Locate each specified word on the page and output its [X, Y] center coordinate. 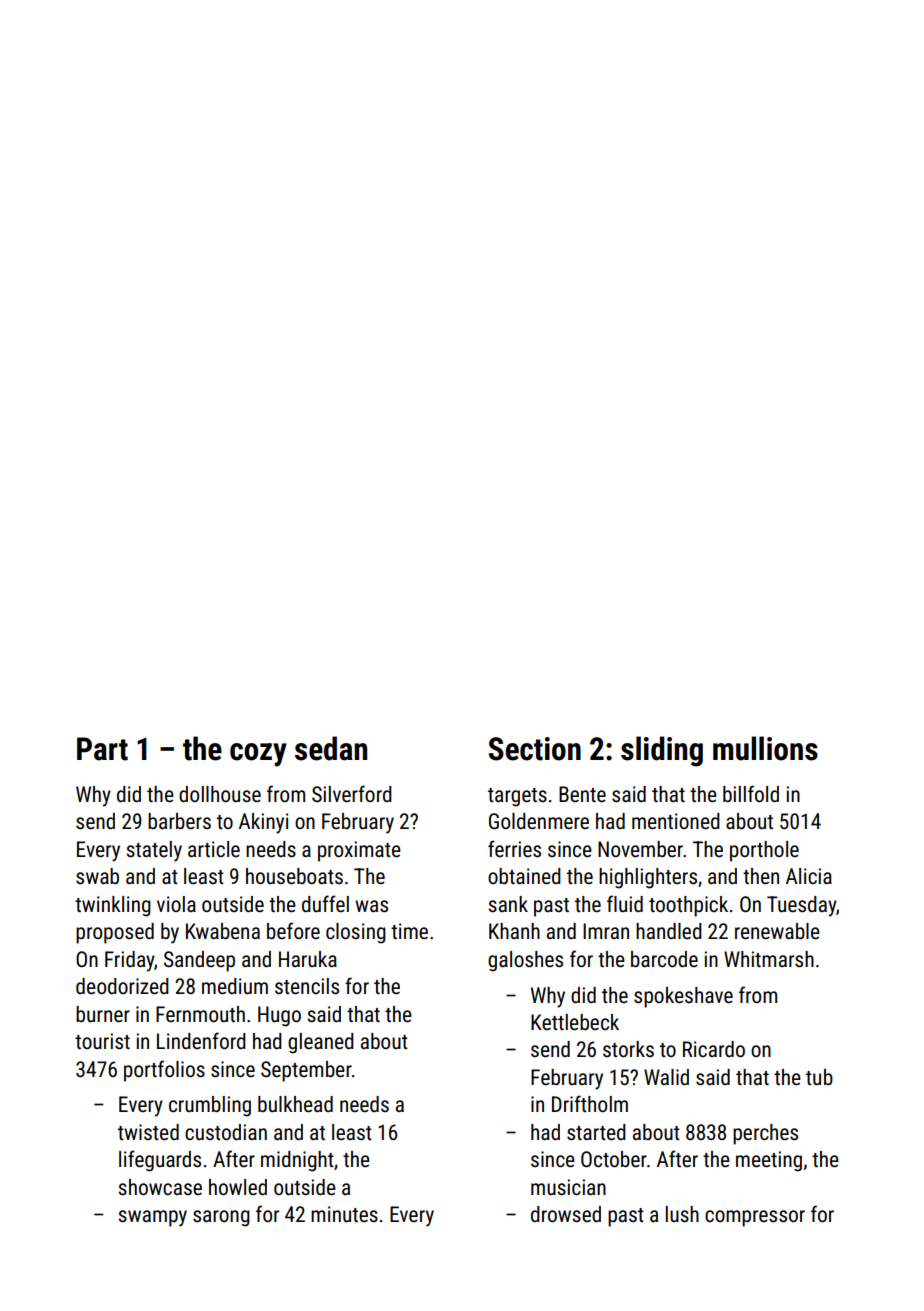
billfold [751, 793]
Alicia [809, 876]
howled [238, 1187]
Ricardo [714, 1049]
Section [535, 749]
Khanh [514, 931]
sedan [331, 748]
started [596, 1132]
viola [176, 904]
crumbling [210, 1106]
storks [628, 1049]
